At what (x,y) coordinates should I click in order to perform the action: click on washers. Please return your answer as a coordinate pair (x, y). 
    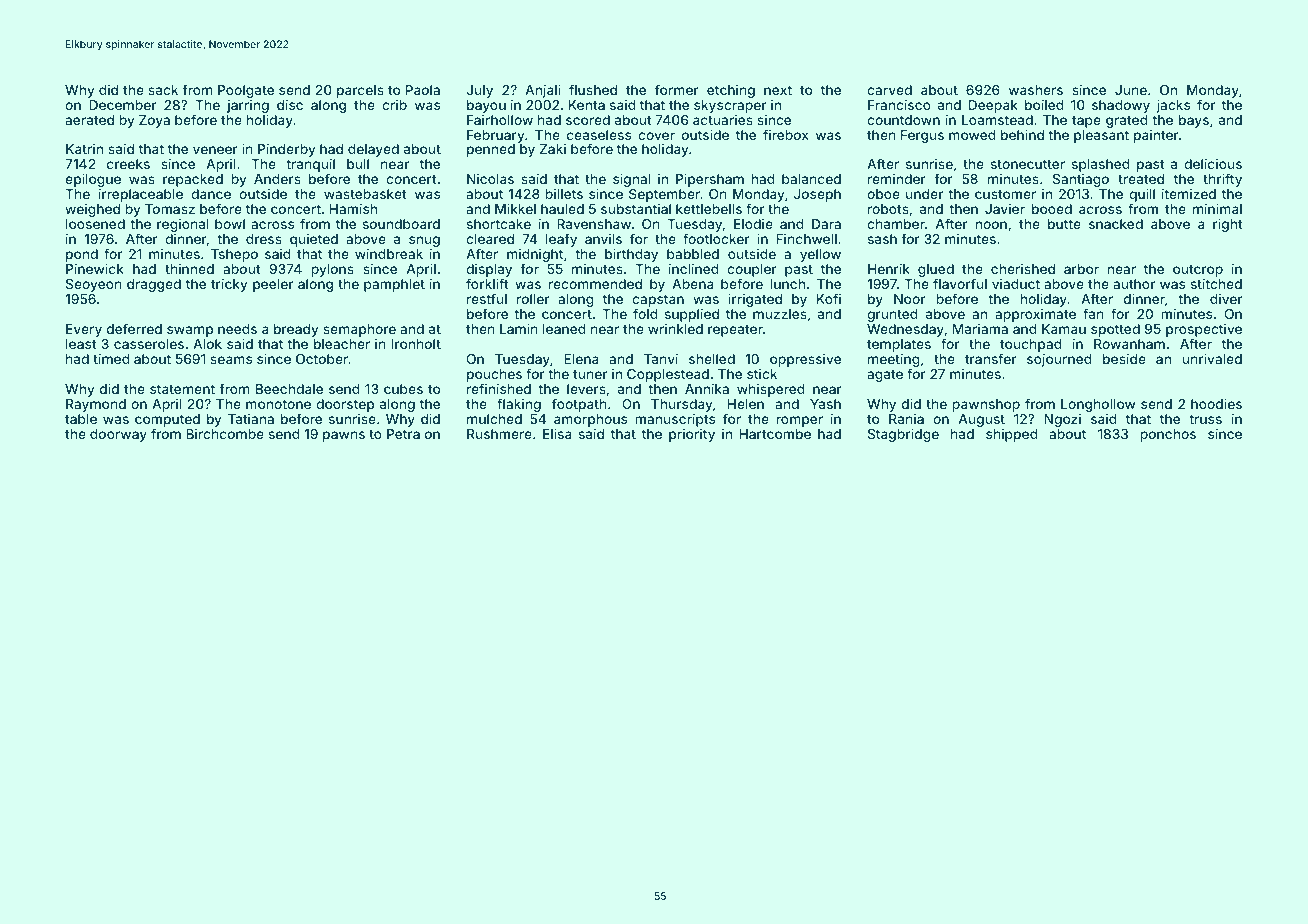
    Looking at the image, I should click on (1036, 90).
